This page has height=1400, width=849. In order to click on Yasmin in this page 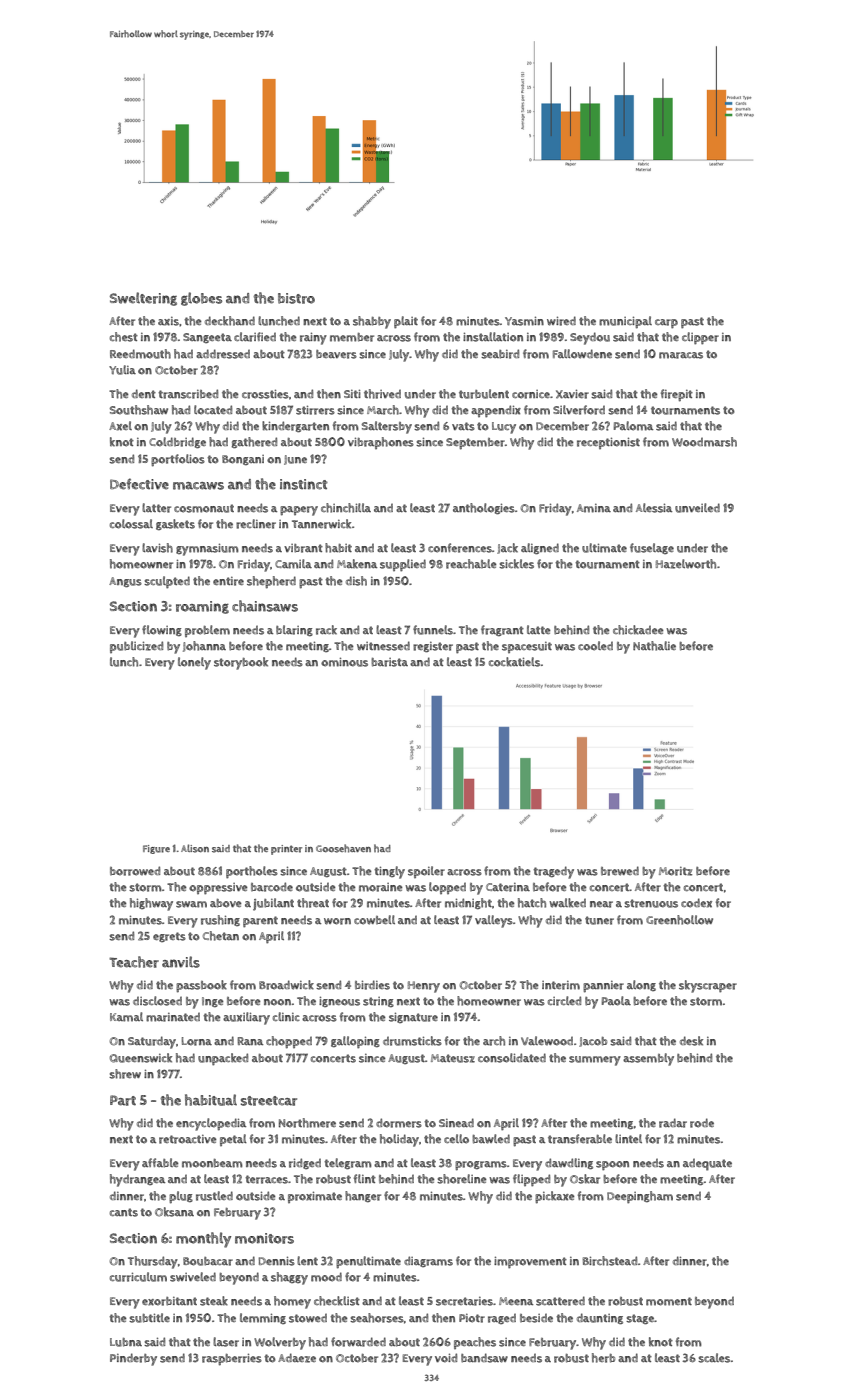, I will do `click(524, 321)`.
